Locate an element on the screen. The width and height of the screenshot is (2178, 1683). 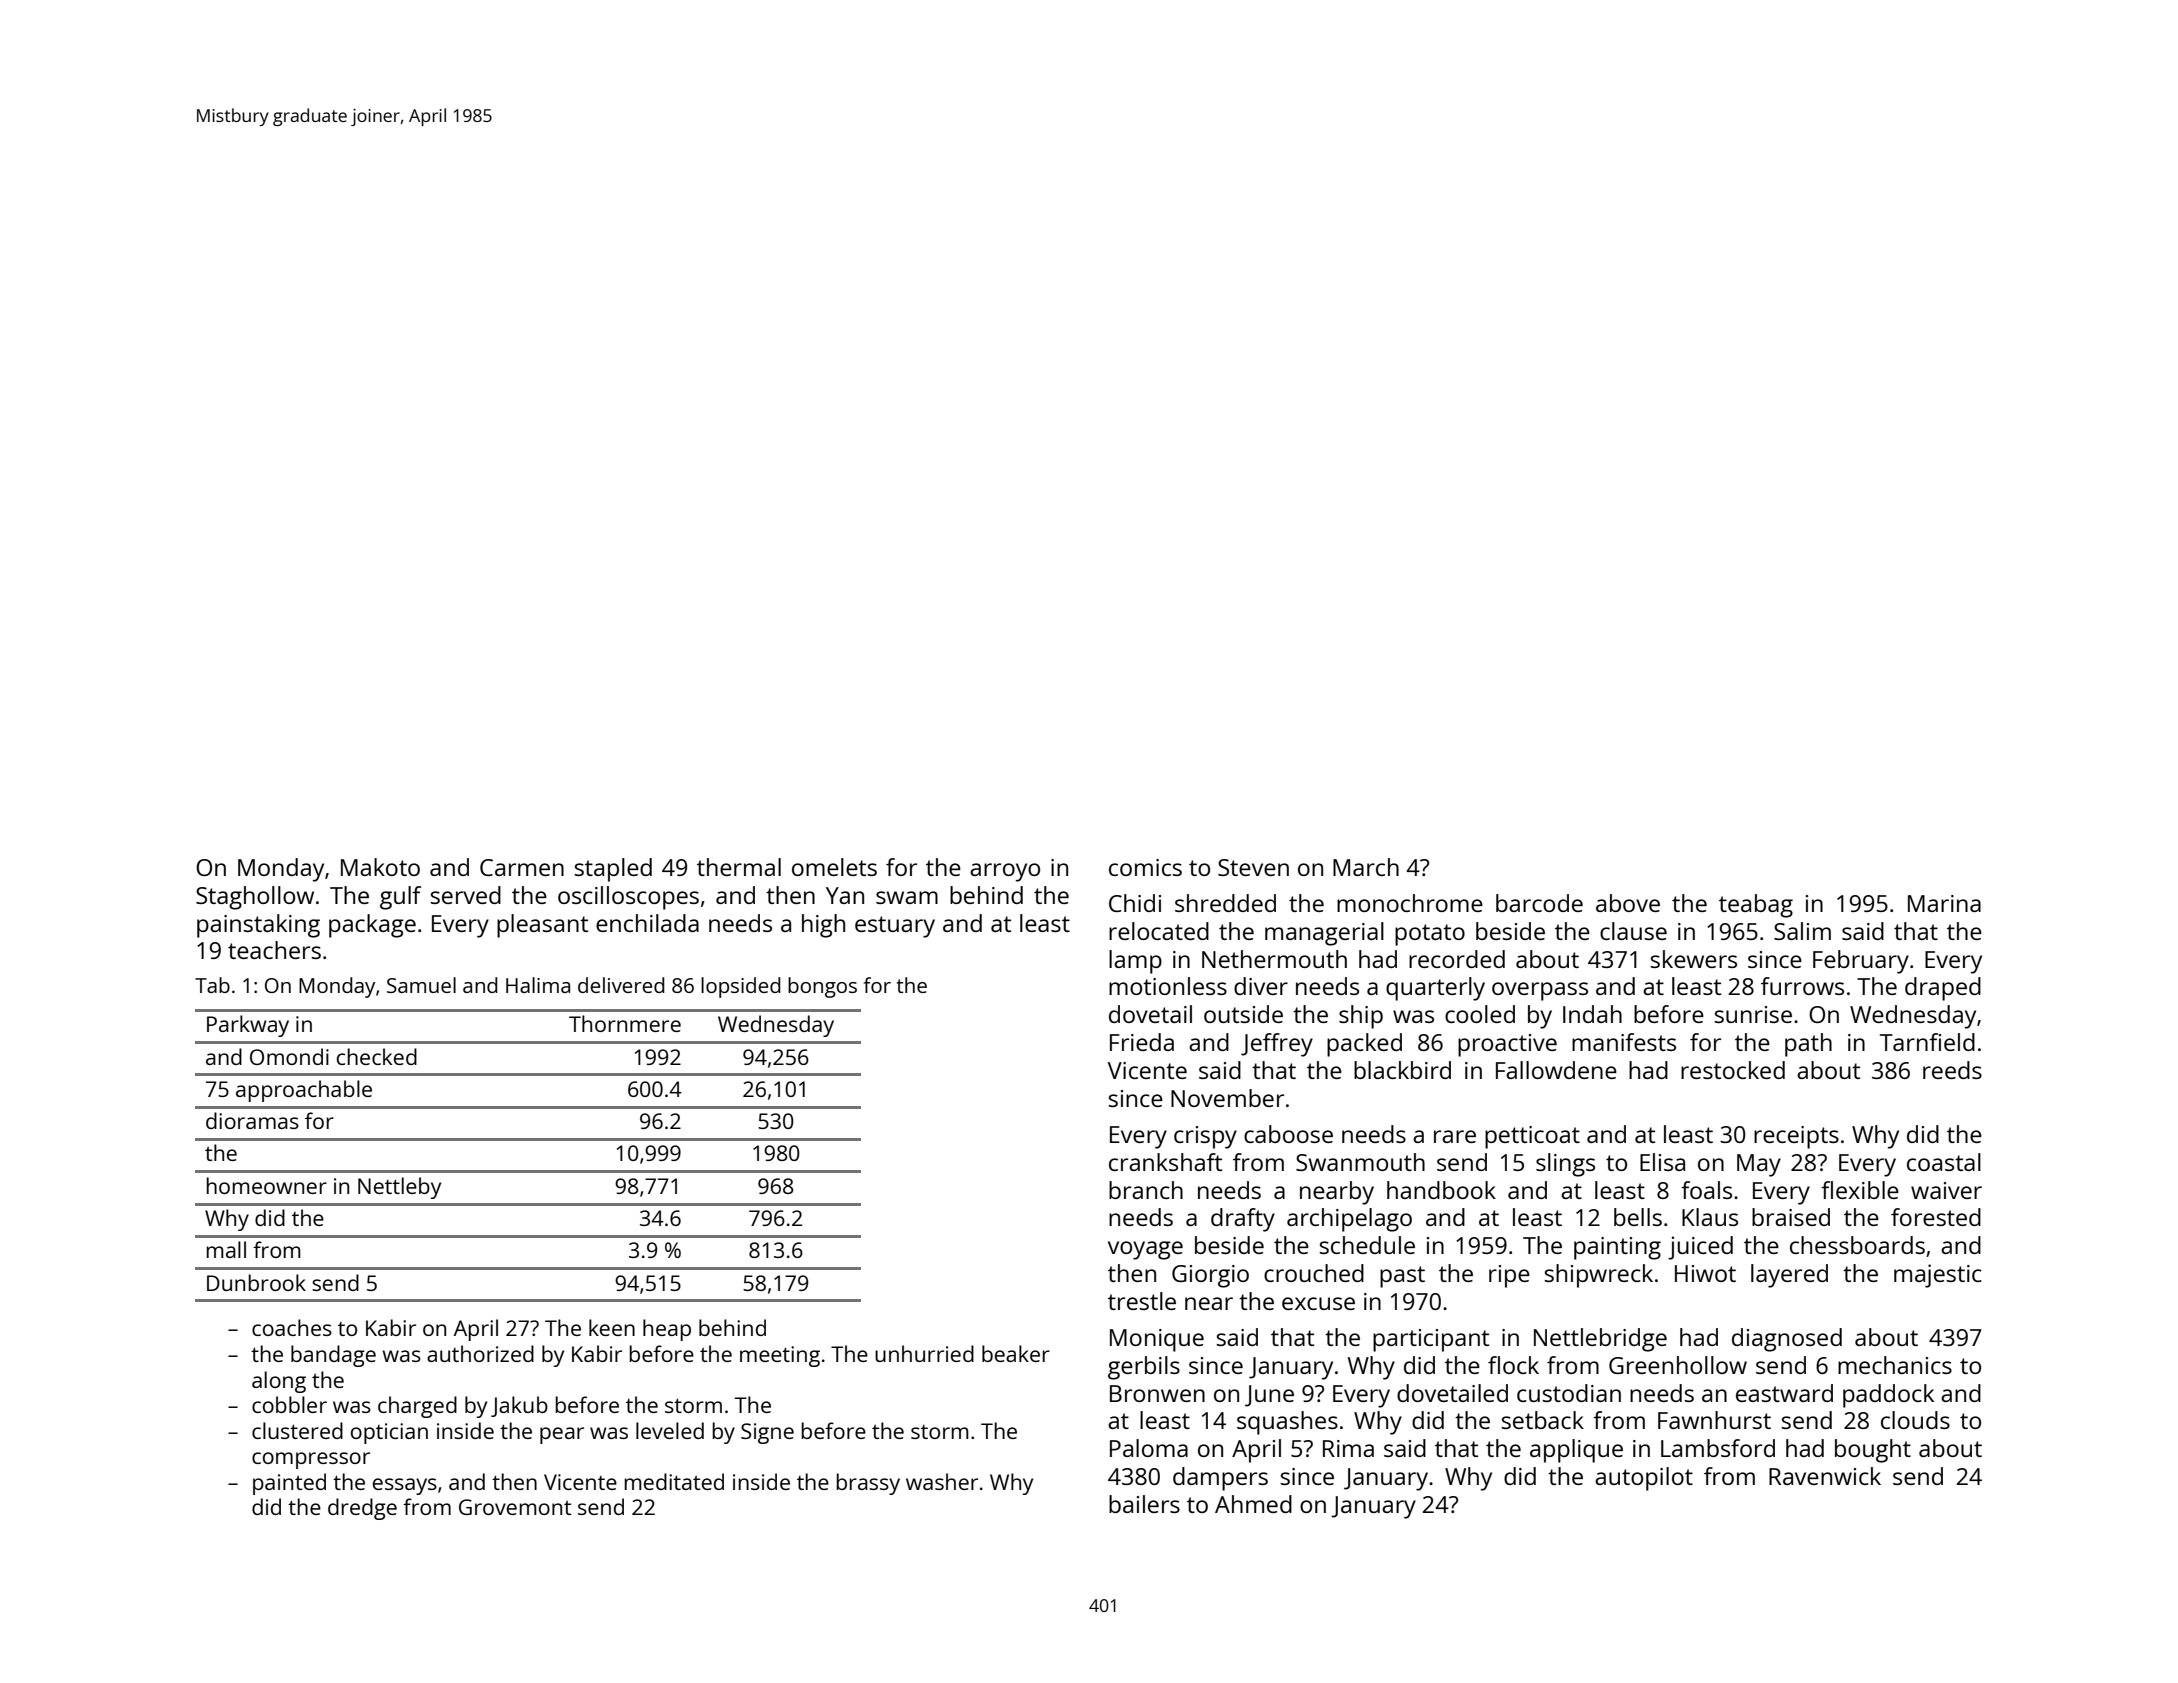
lamp is located at coordinates (1135, 962).
